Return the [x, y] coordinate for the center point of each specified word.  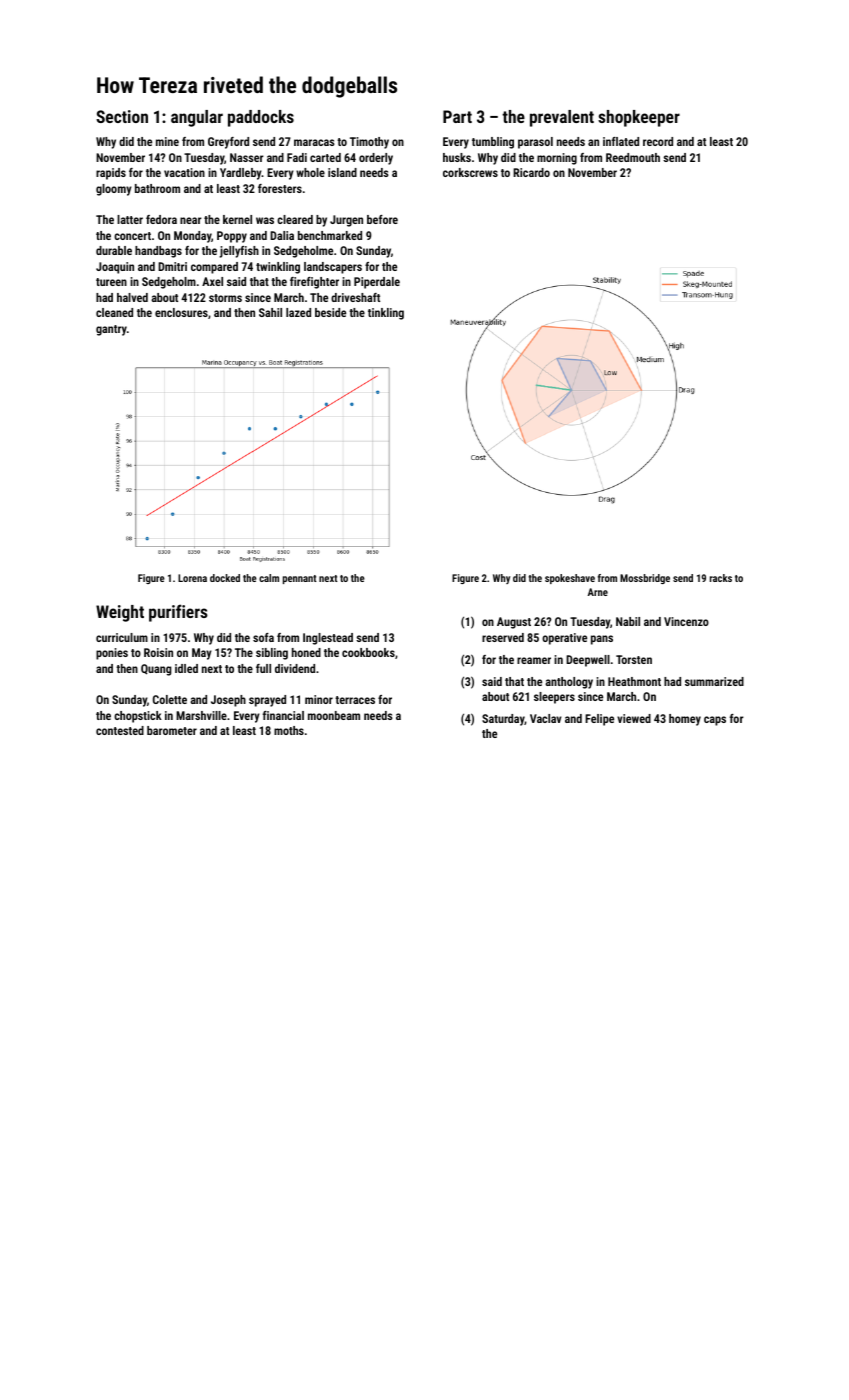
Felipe [599, 720]
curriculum [122, 637]
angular [197, 118]
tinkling [386, 314]
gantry [111, 330]
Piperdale [377, 283]
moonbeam [334, 715]
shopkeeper [639, 118]
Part [457, 116]
